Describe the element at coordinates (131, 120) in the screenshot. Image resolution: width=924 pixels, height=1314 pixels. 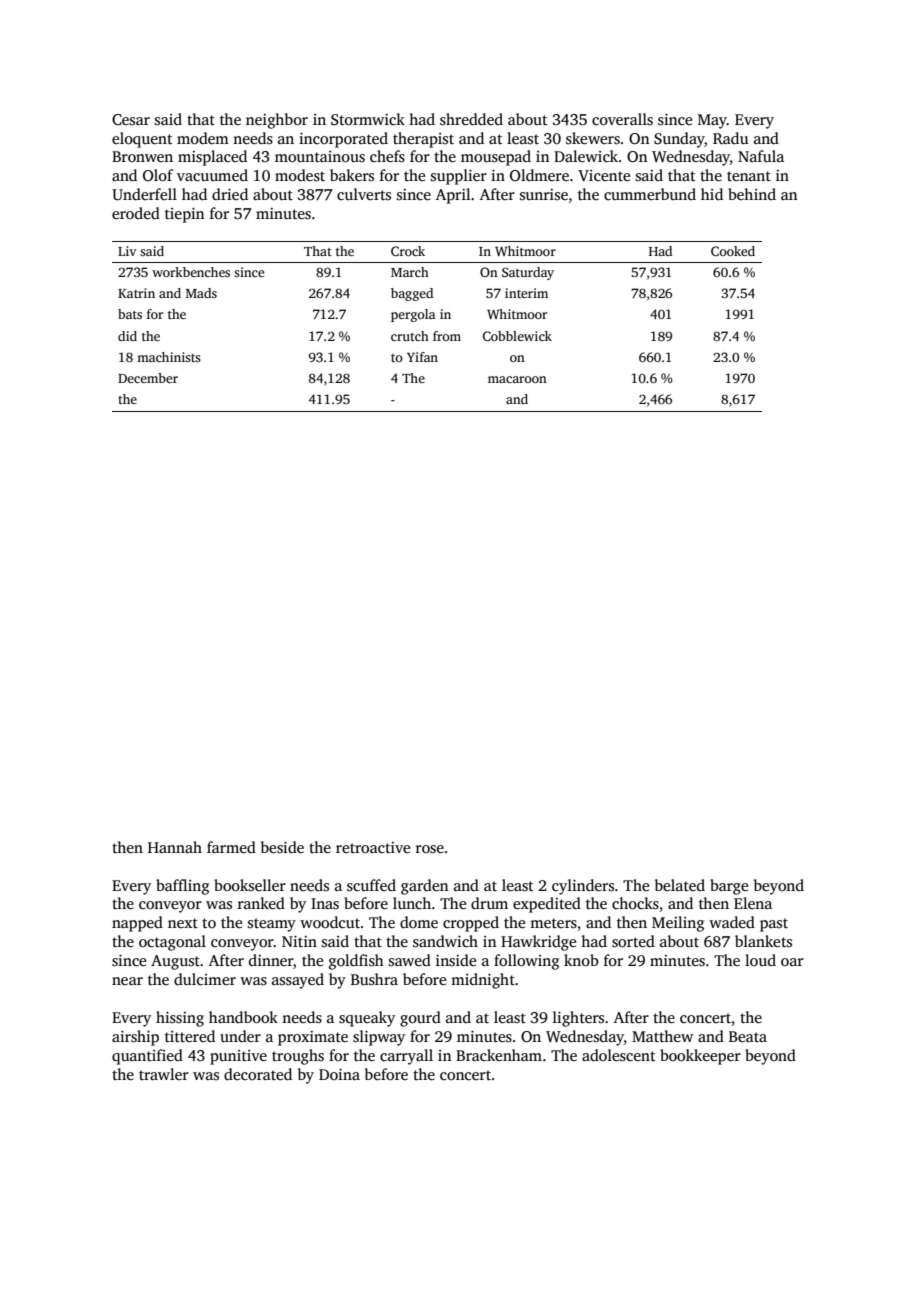
I see `Cesar` at that location.
